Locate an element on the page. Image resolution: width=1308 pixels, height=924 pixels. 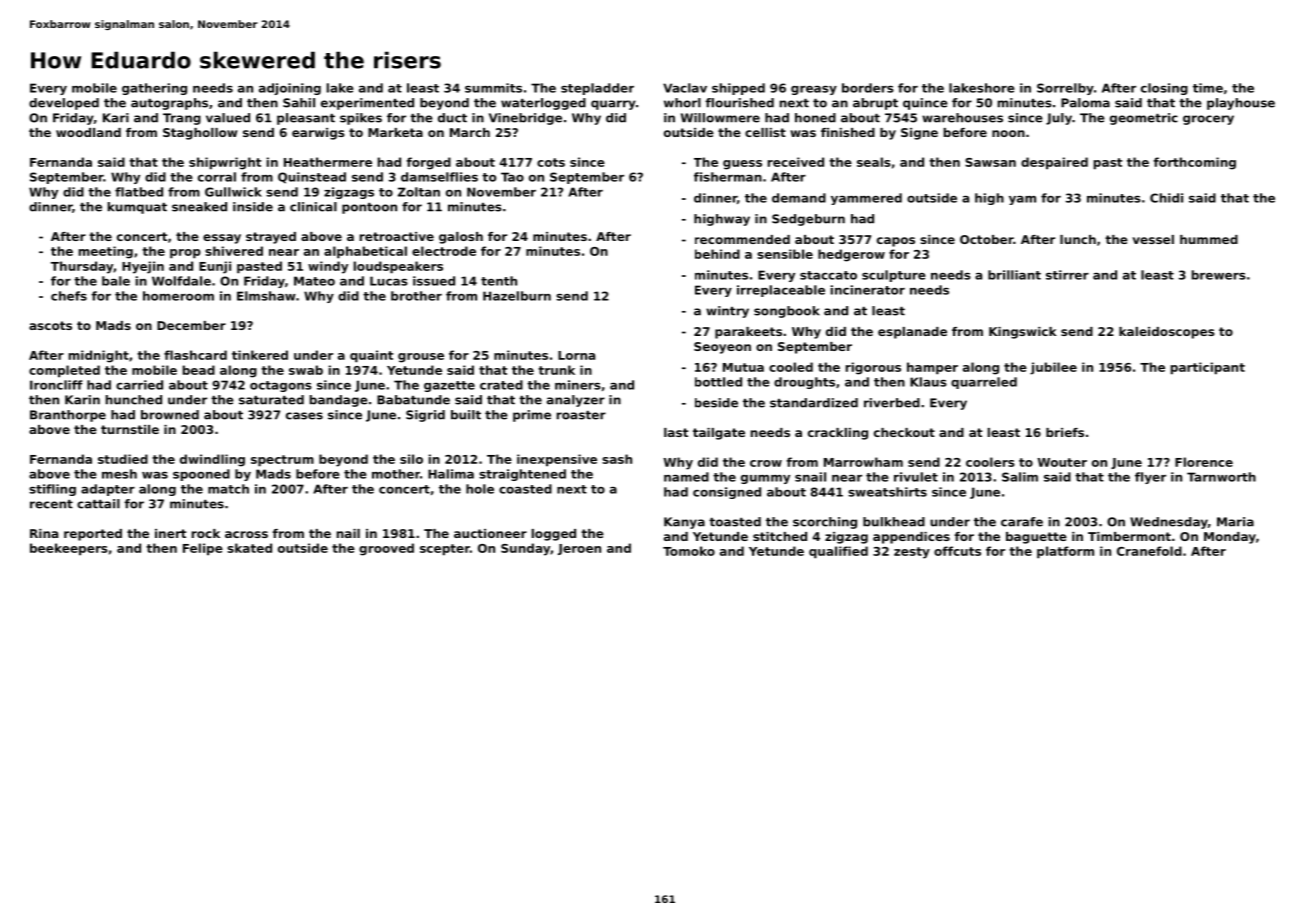
beekeepers is located at coordinates (69, 549).
